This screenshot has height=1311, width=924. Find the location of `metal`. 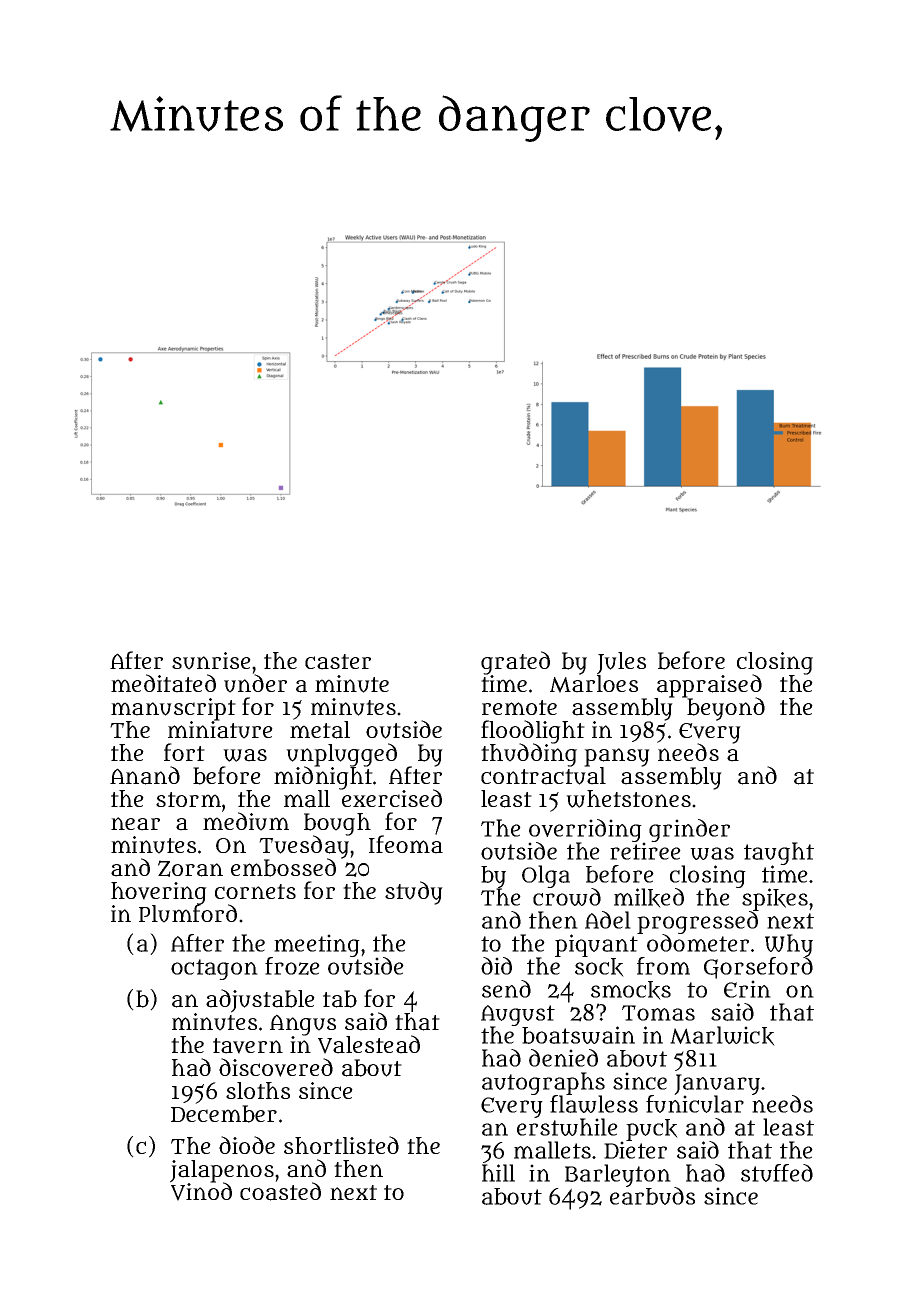

metal is located at coordinates (320, 730).
